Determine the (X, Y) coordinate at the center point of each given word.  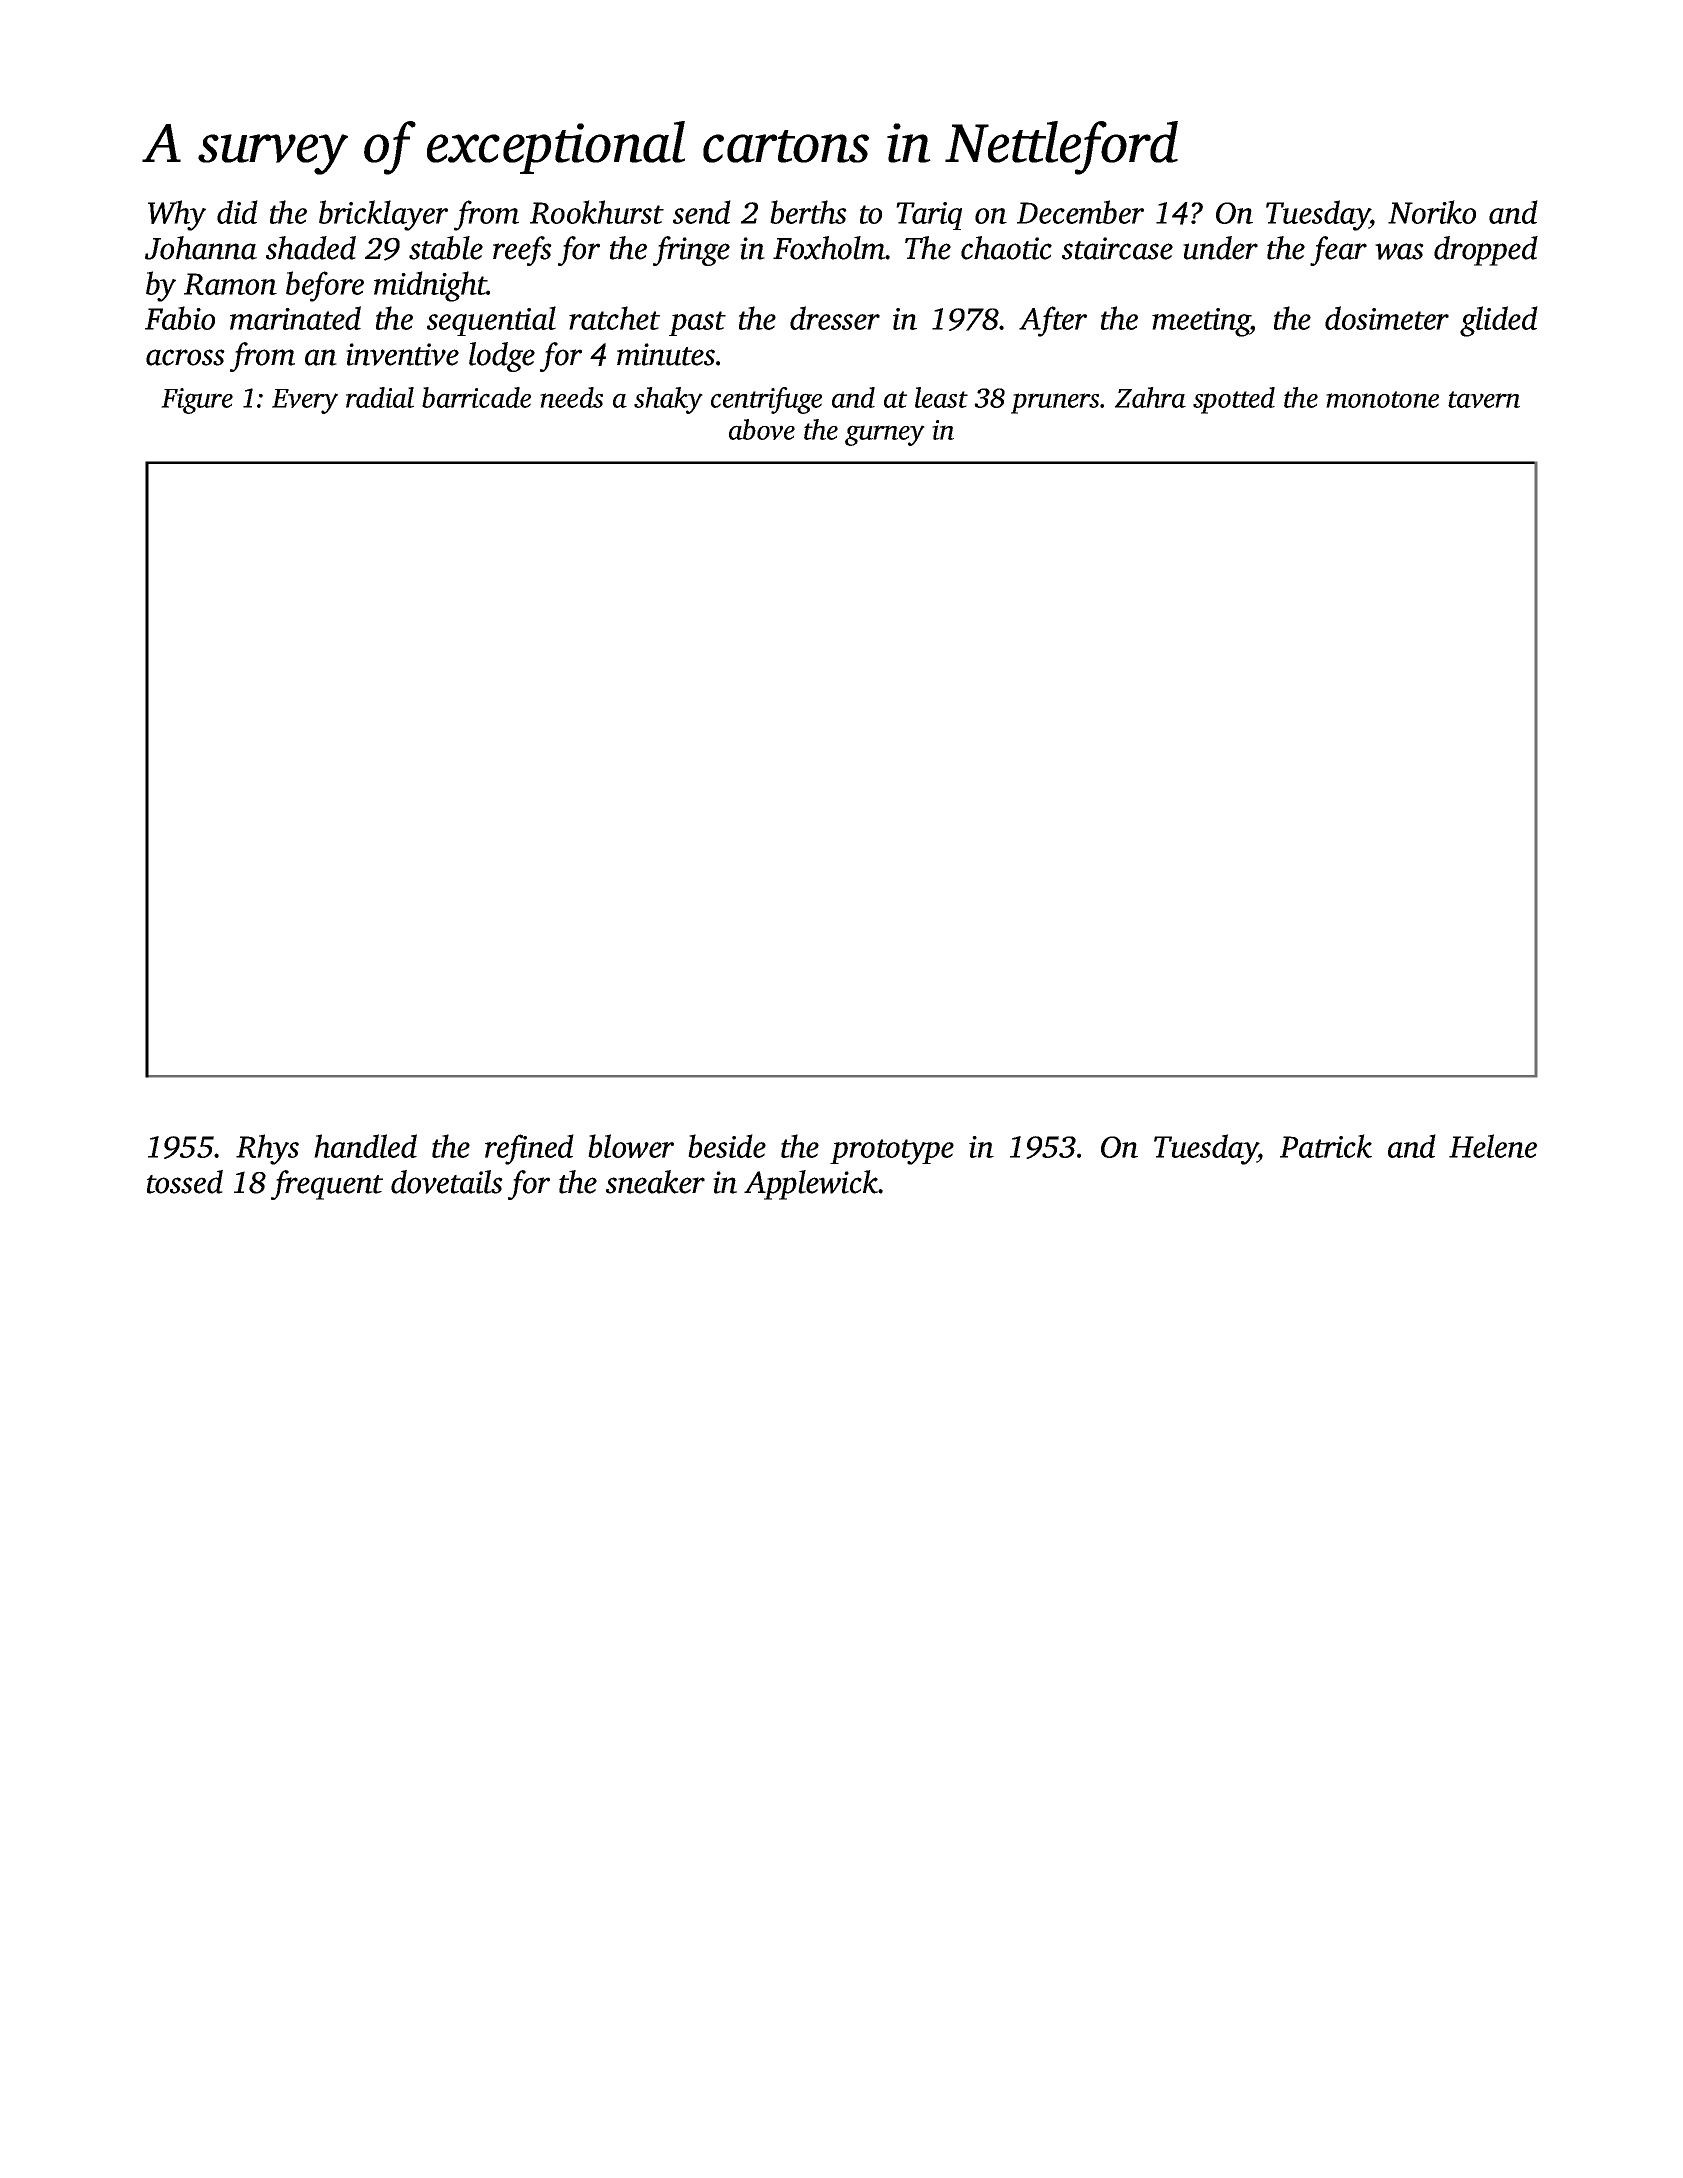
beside (727, 1146)
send (702, 212)
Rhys (267, 1149)
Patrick (1326, 1146)
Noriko (1432, 212)
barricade (476, 397)
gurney (885, 435)
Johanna (201, 248)
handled (365, 1146)
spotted (1234, 400)
